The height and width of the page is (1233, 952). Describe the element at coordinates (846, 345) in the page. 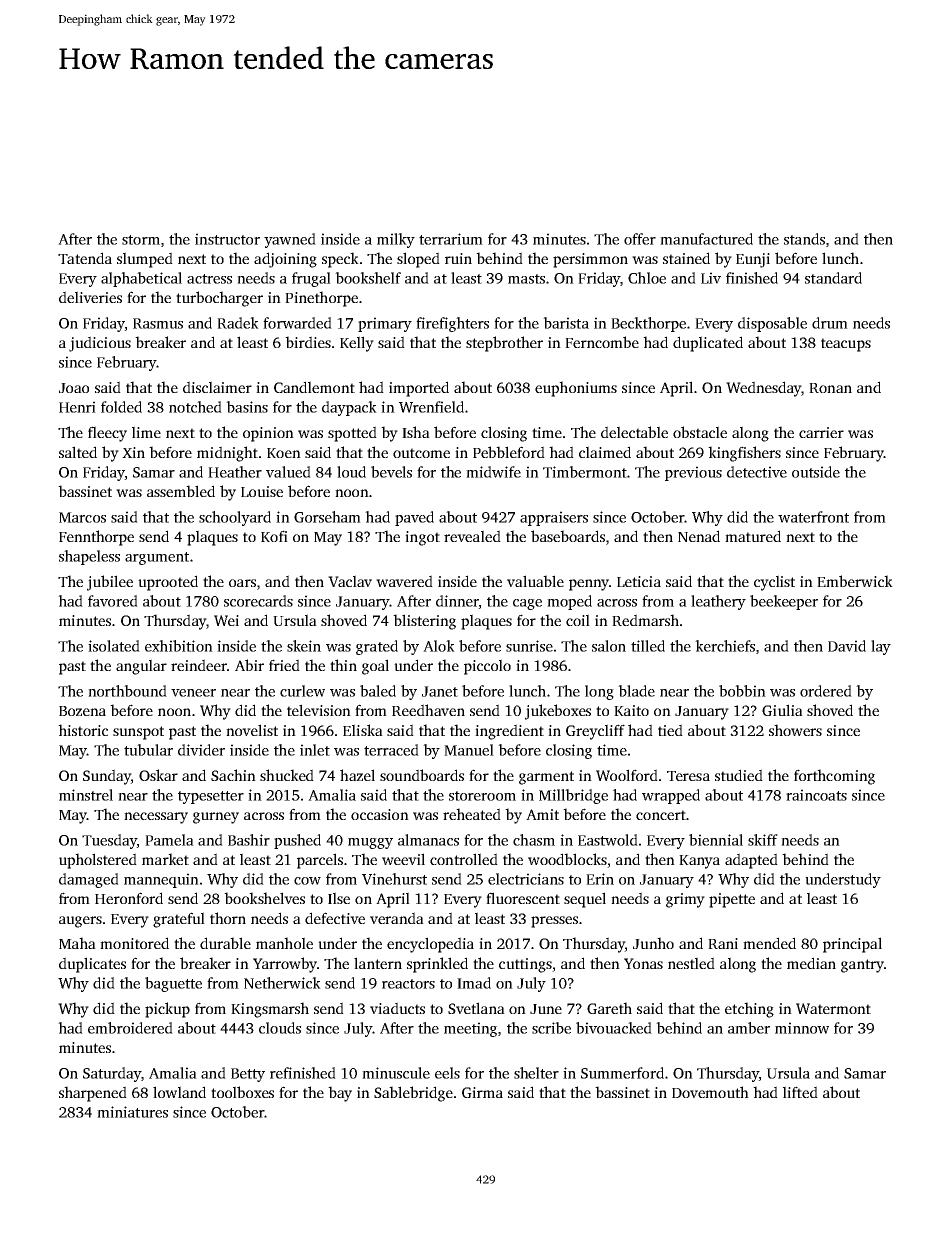

I see `teacups` at that location.
